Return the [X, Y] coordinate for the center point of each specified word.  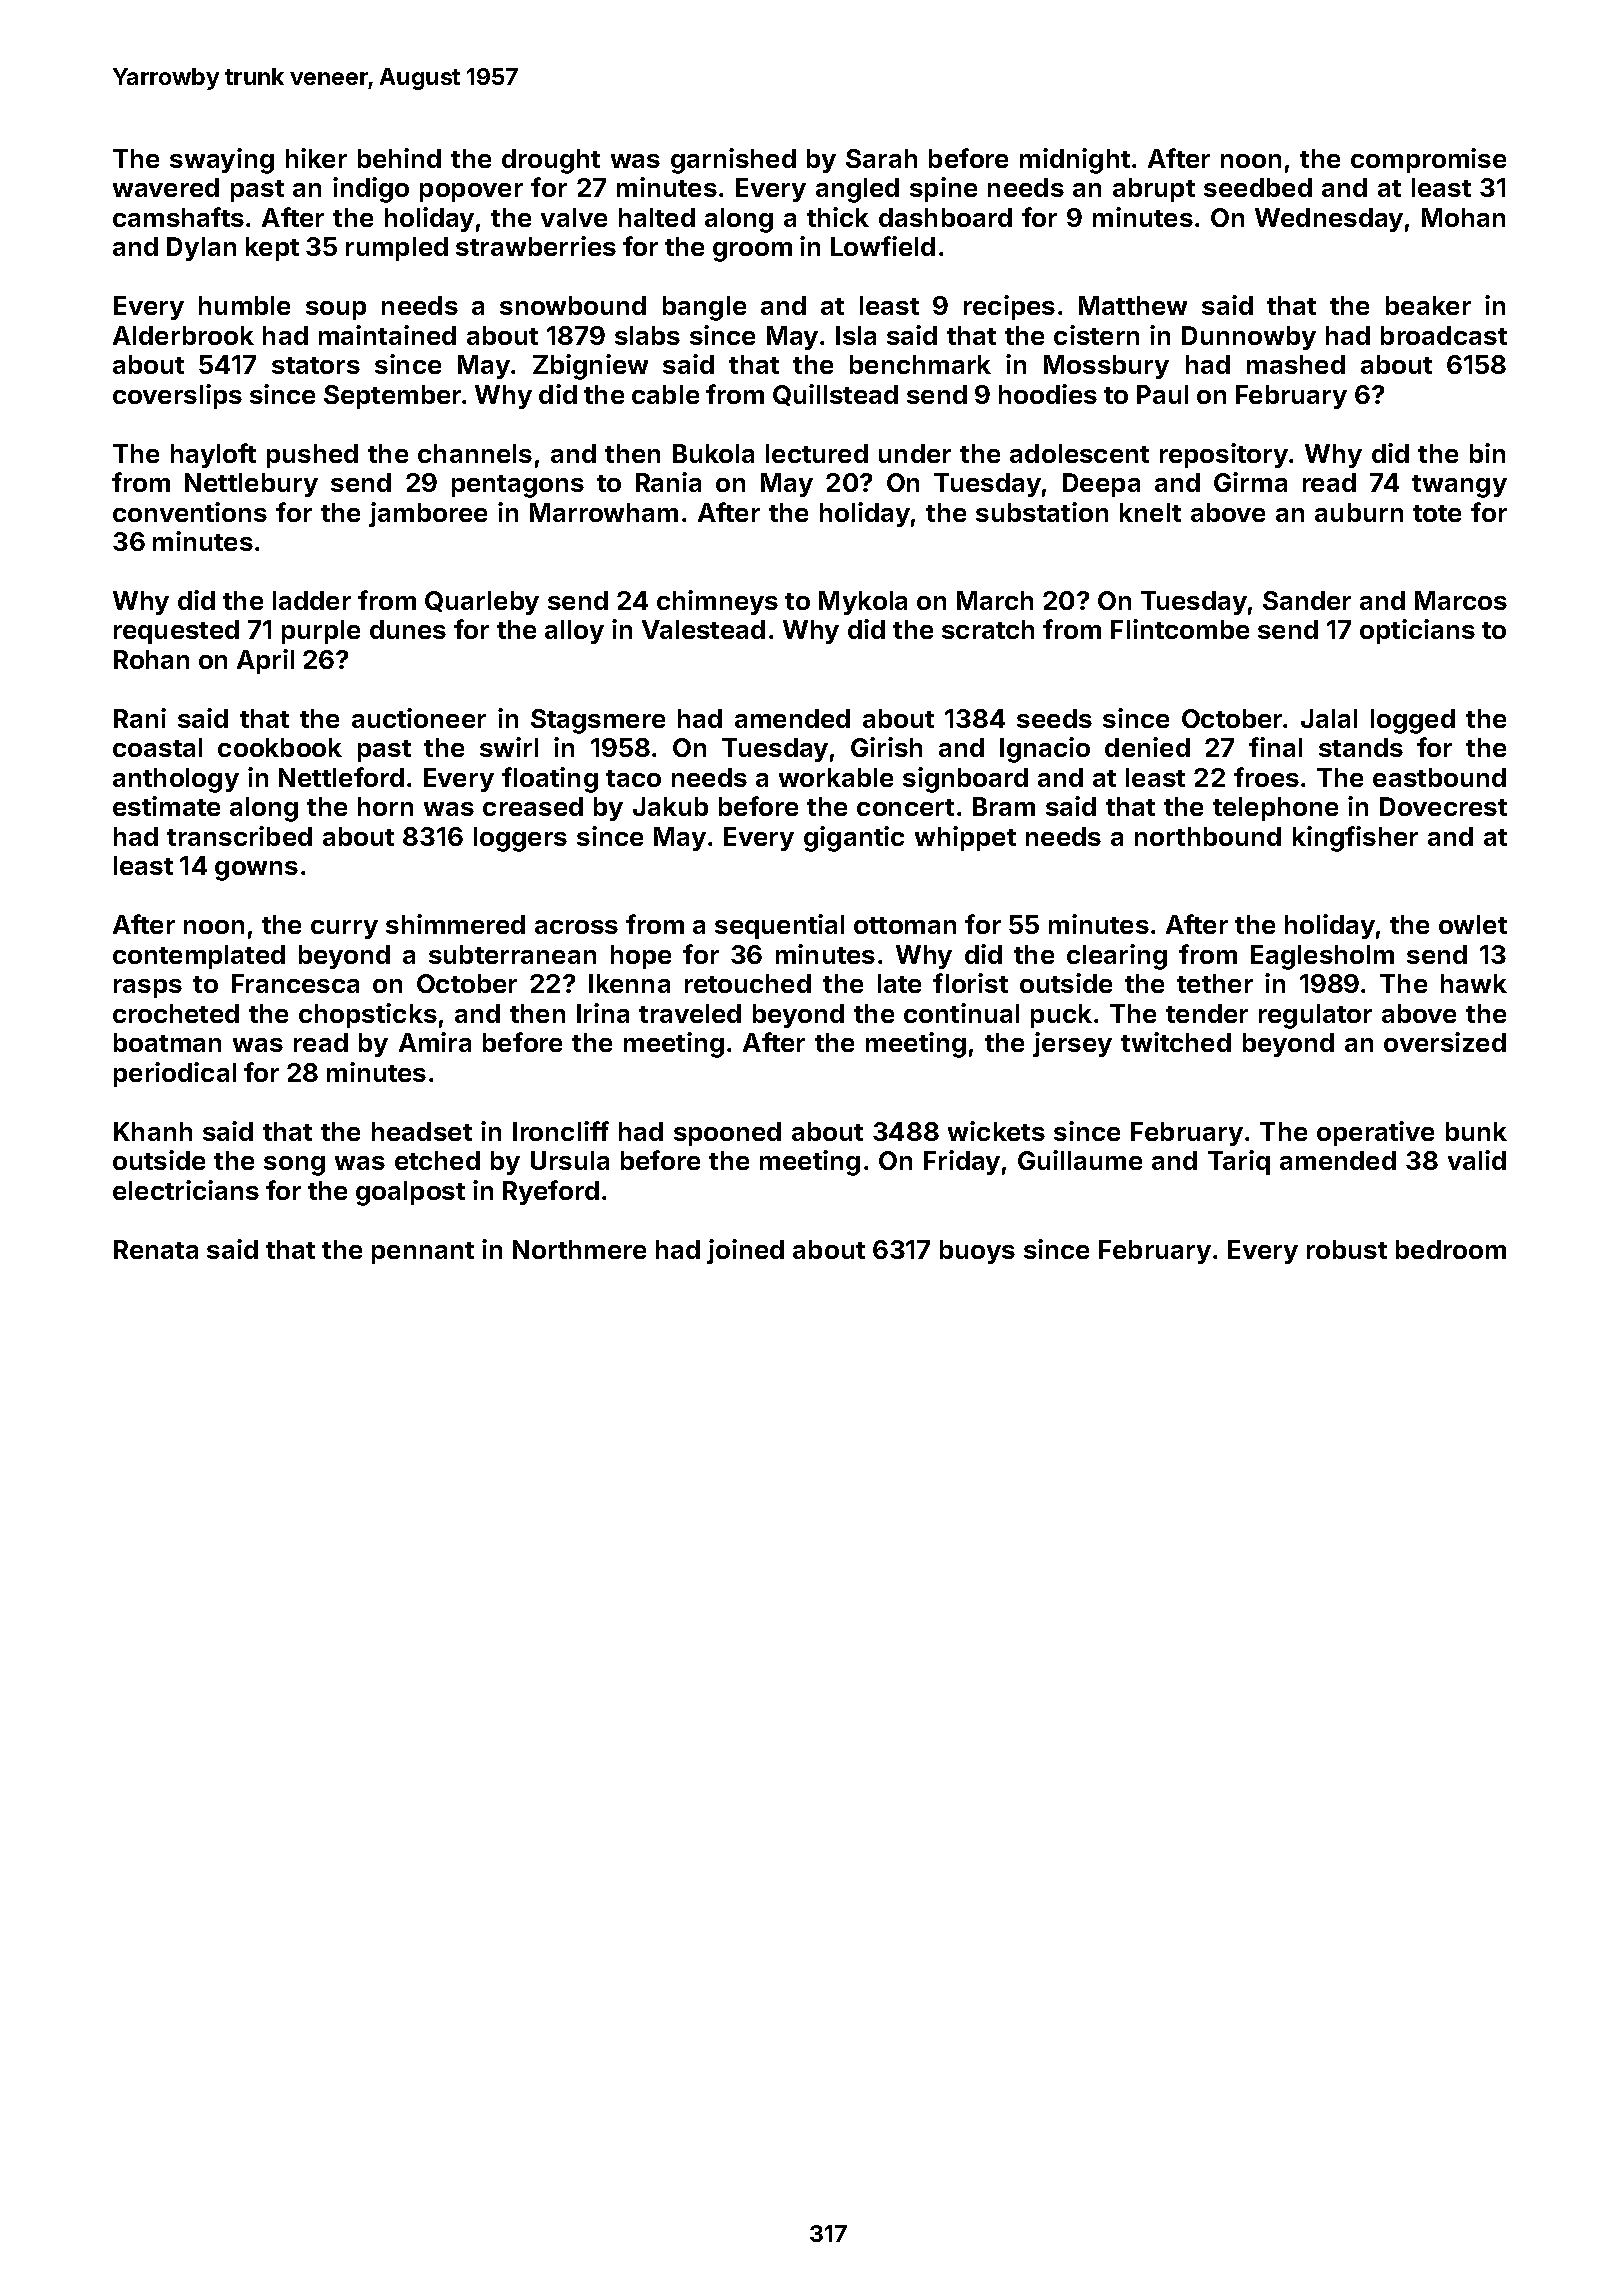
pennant [423, 1253]
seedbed [1258, 187]
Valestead [703, 629]
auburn [1359, 512]
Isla [856, 335]
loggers [520, 839]
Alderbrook [183, 335]
